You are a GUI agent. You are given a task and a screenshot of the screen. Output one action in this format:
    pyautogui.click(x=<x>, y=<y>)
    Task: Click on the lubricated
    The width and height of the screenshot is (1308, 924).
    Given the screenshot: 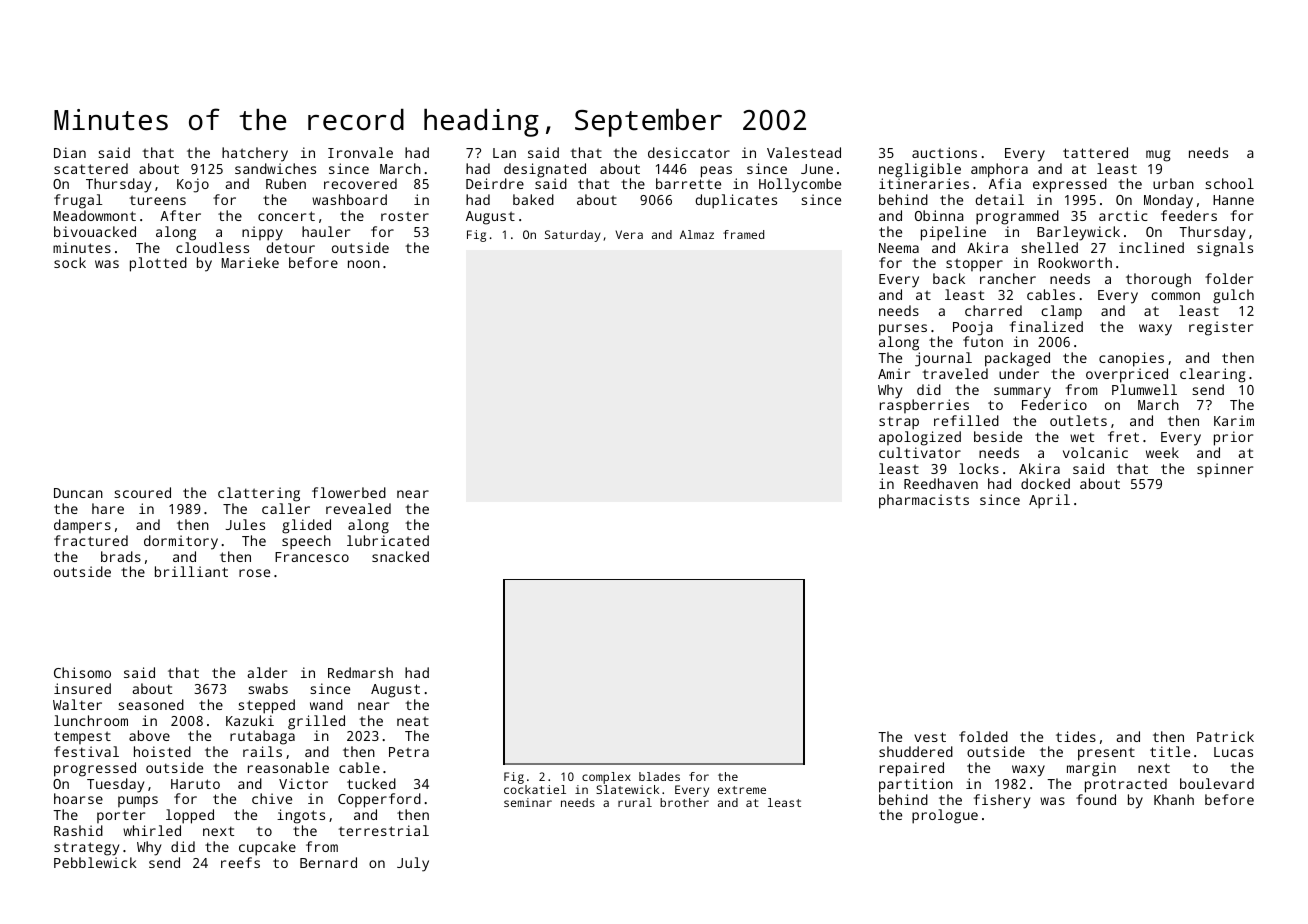 What is the action you would take?
    pyautogui.click(x=388, y=540)
